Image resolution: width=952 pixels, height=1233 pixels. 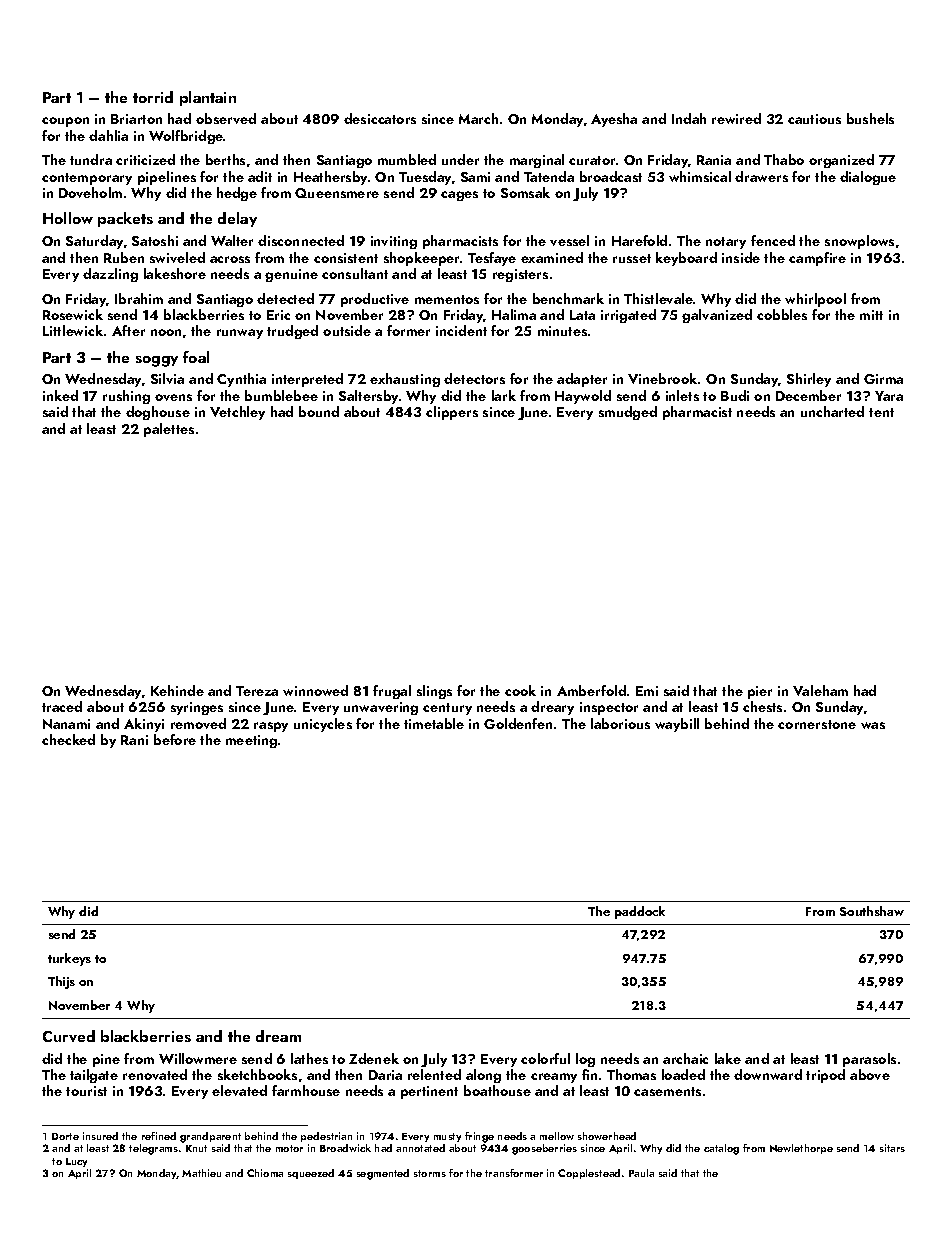 What do you see at coordinates (735, 395) in the screenshot?
I see `Budi` at bounding box center [735, 395].
